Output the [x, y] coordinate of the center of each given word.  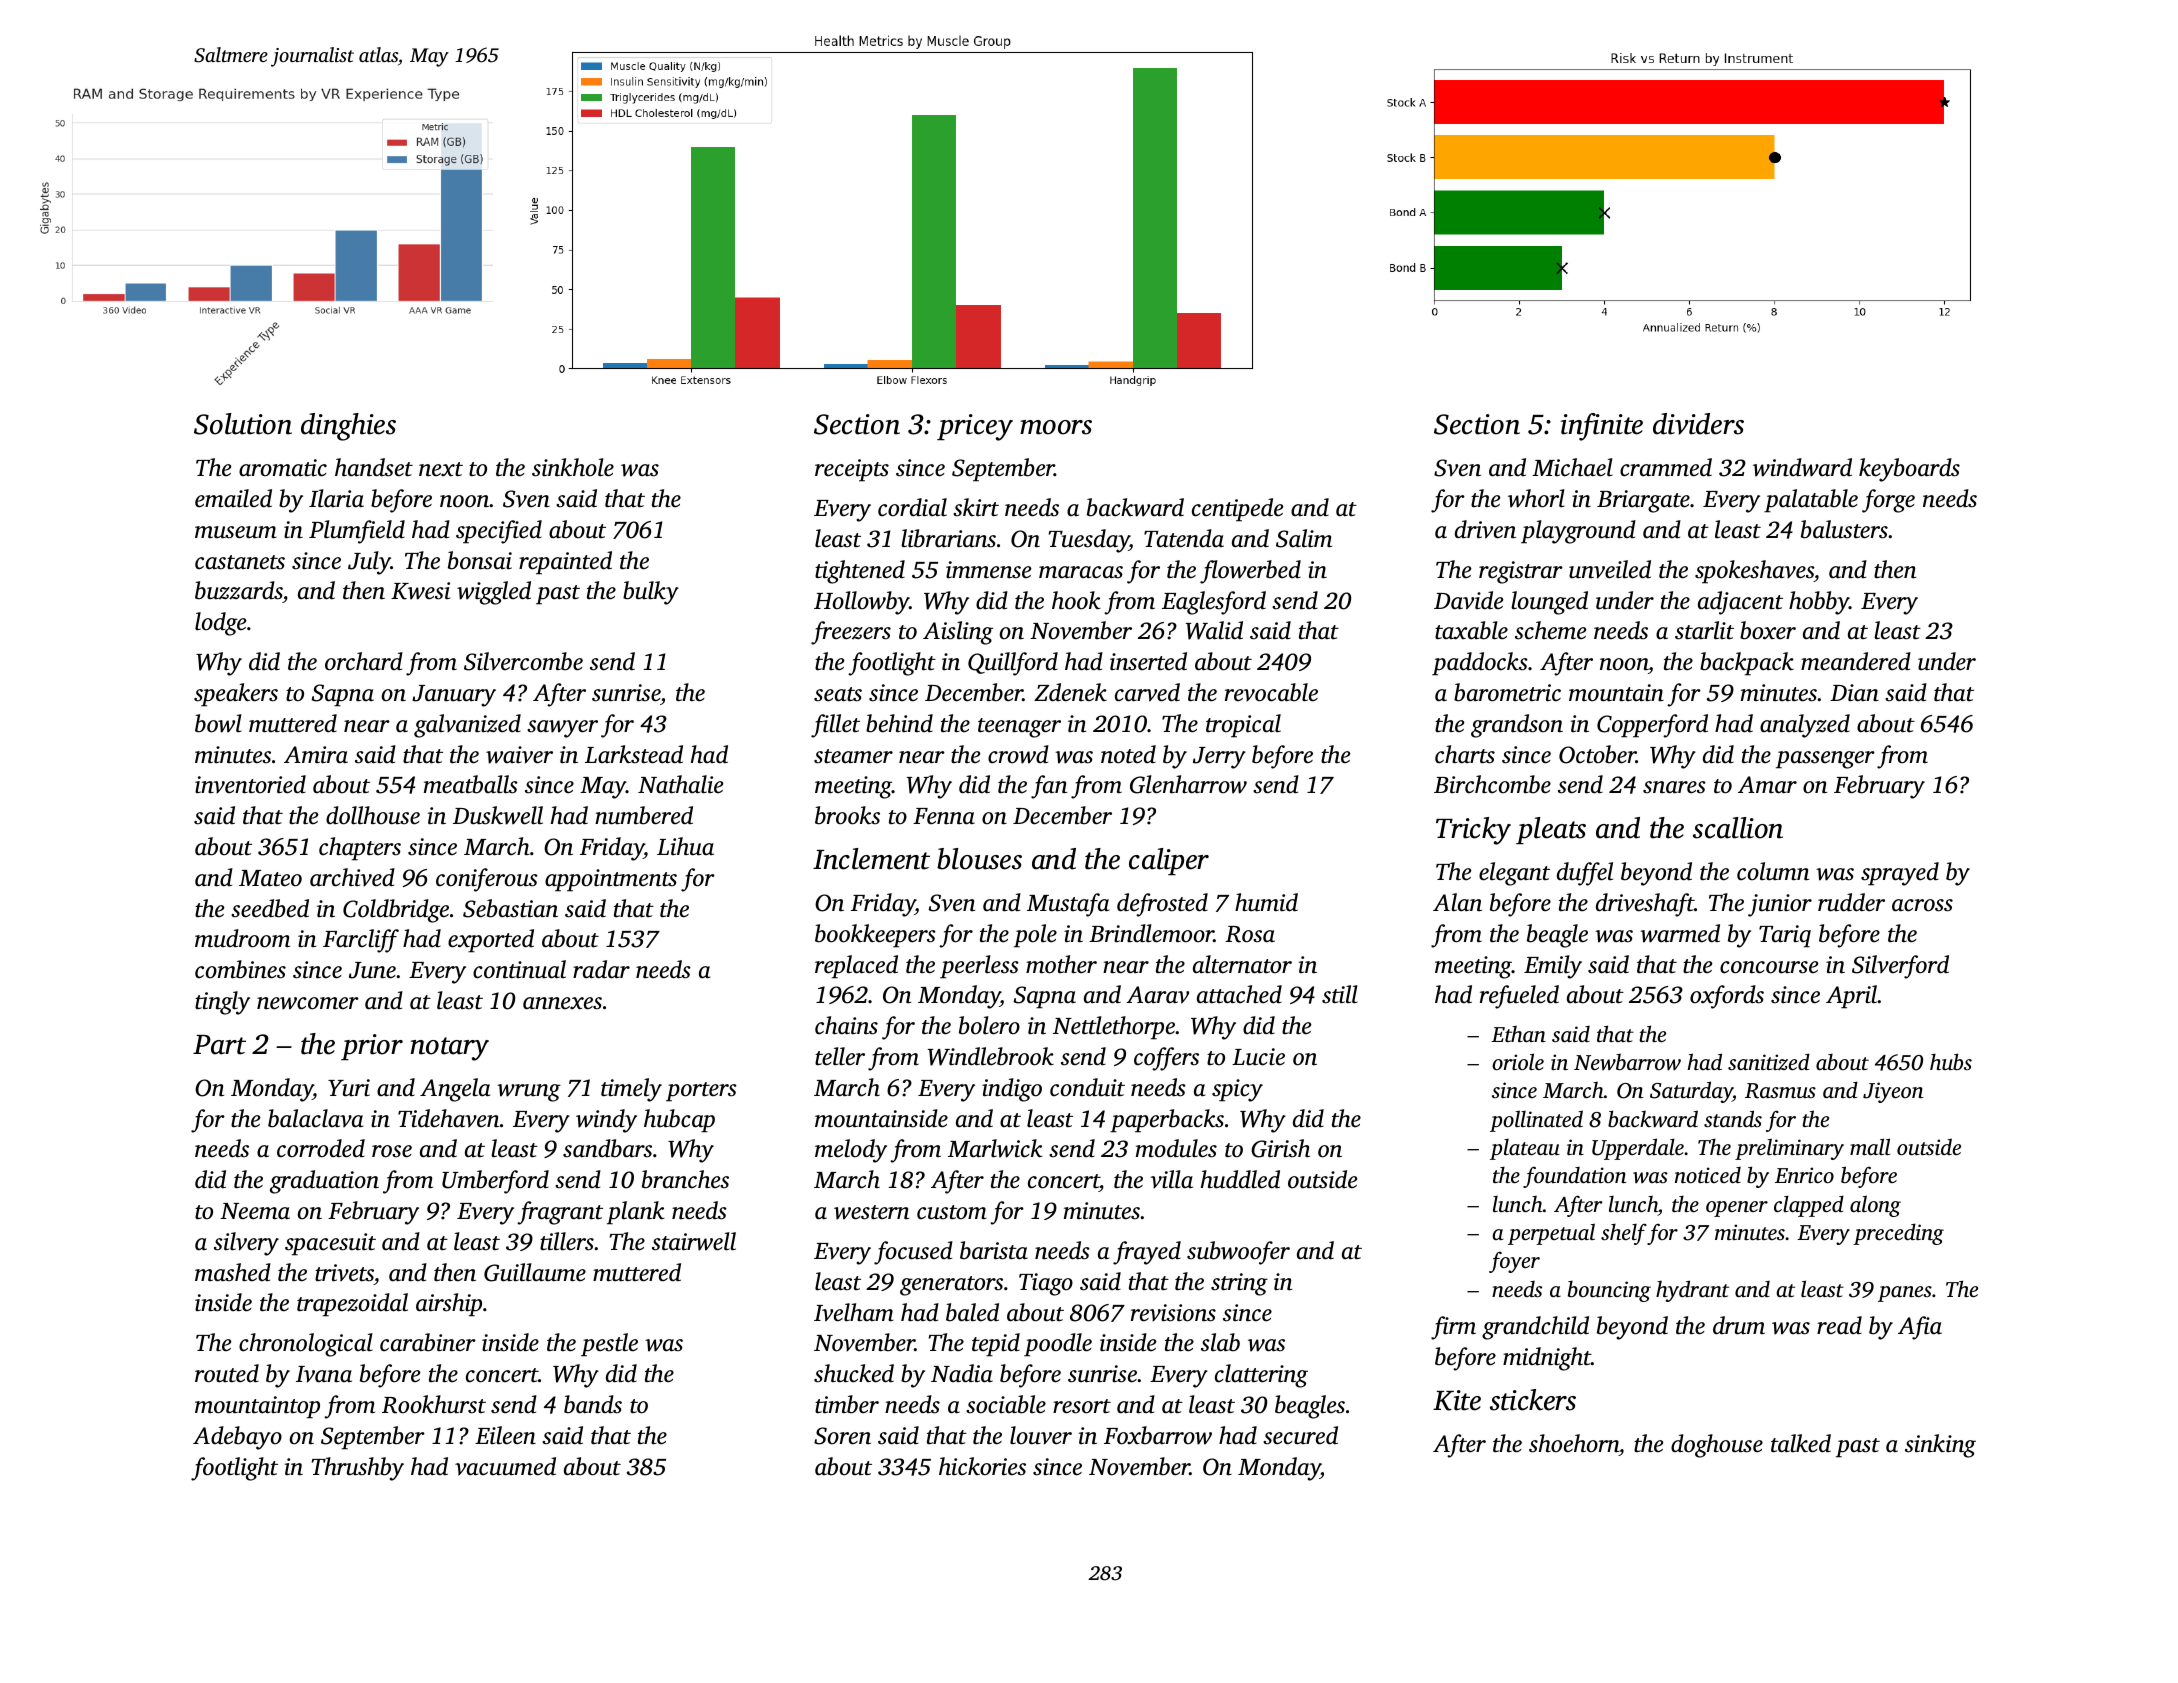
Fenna [944, 816]
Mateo [270, 878]
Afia [1920, 1328]
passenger [1825, 760]
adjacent [1740, 603]
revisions [1173, 1313]
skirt [976, 507]
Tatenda [1184, 538]
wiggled [494, 593]
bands [593, 1404]
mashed [233, 1272]
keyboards [1909, 470]
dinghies [348, 427]
